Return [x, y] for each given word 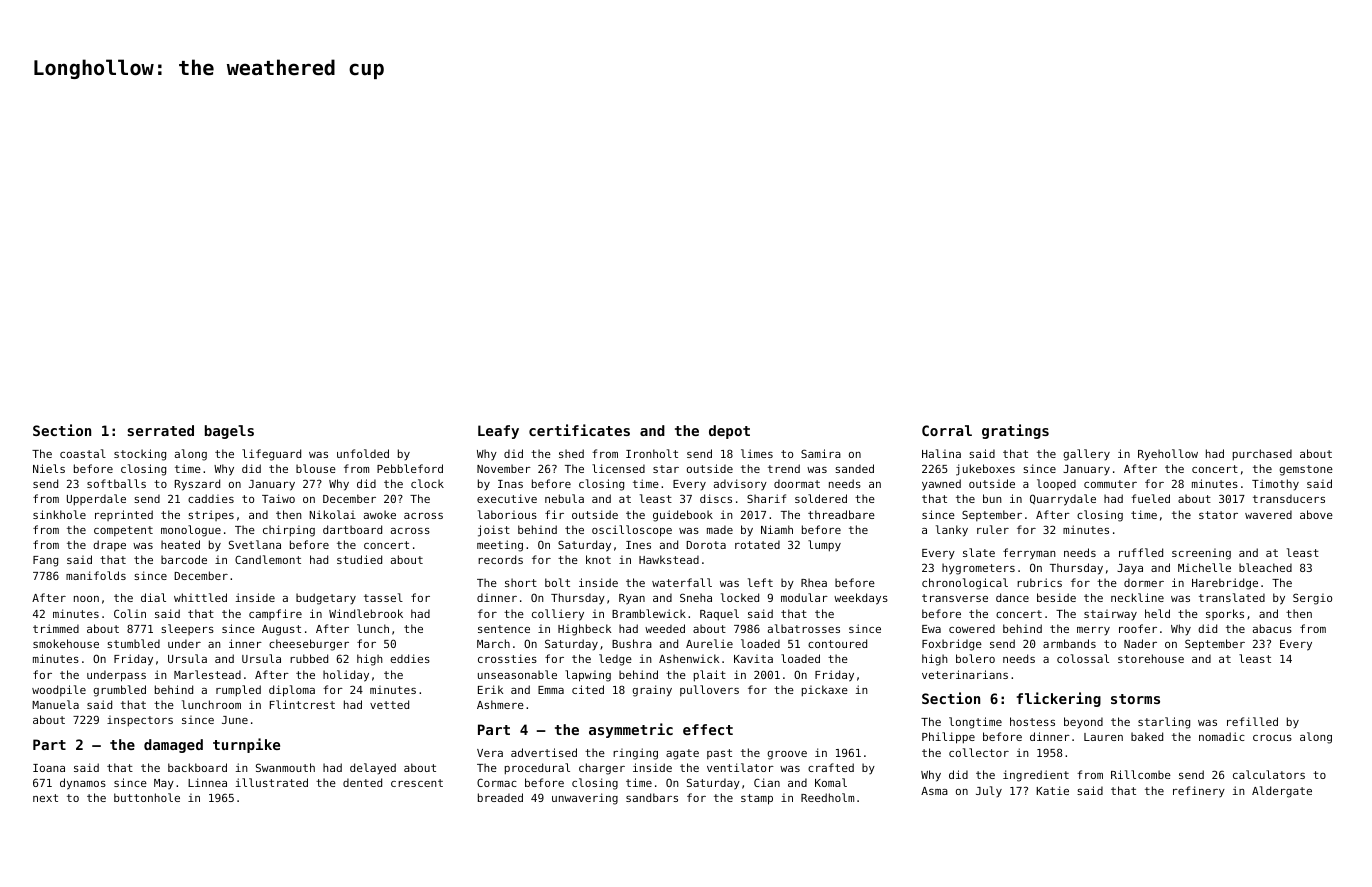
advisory [740, 484]
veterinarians [965, 674]
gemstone [1306, 470]
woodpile [59, 690]
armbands [1069, 643]
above [1316, 514]
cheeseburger [309, 645]
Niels [49, 468]
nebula [564, 498]
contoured [837, 643]
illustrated [272, 782]
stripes [211, 515]
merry [1093, 631]
